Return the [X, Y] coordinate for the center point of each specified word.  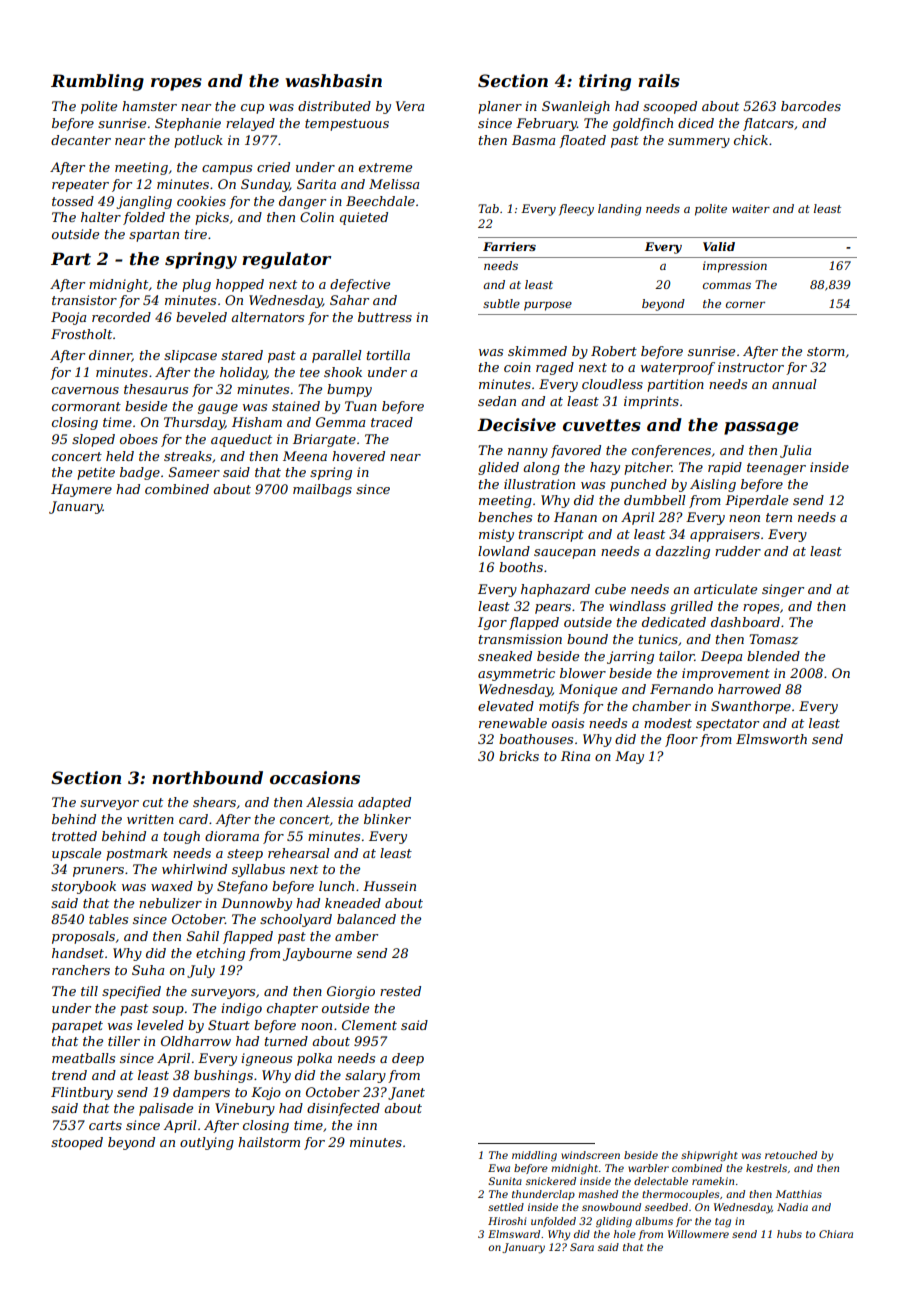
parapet [77, 1027]
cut [153, 802]
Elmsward [514, 1234]
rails [659, 80]
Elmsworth [771, 739]
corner [745, 304]
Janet [406, 1093]
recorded [121, 317]
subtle [501, 303]
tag [723, 1223]
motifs [559, 707]
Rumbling [97, 82]
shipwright [709, 1156]
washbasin [333, 81]
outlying [207, 1143]
